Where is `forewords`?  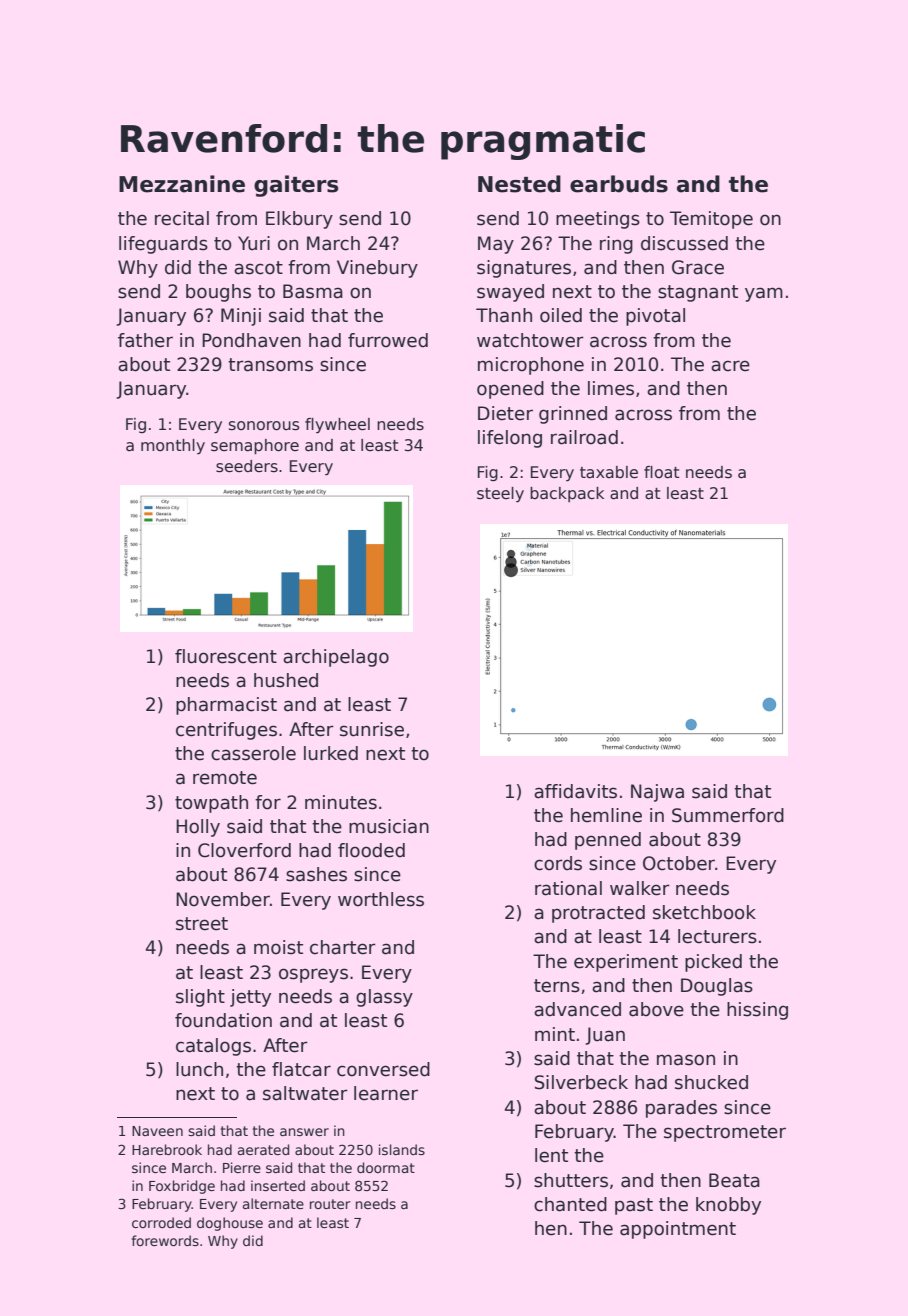 forewords is located at coordinates (165, 1240).
